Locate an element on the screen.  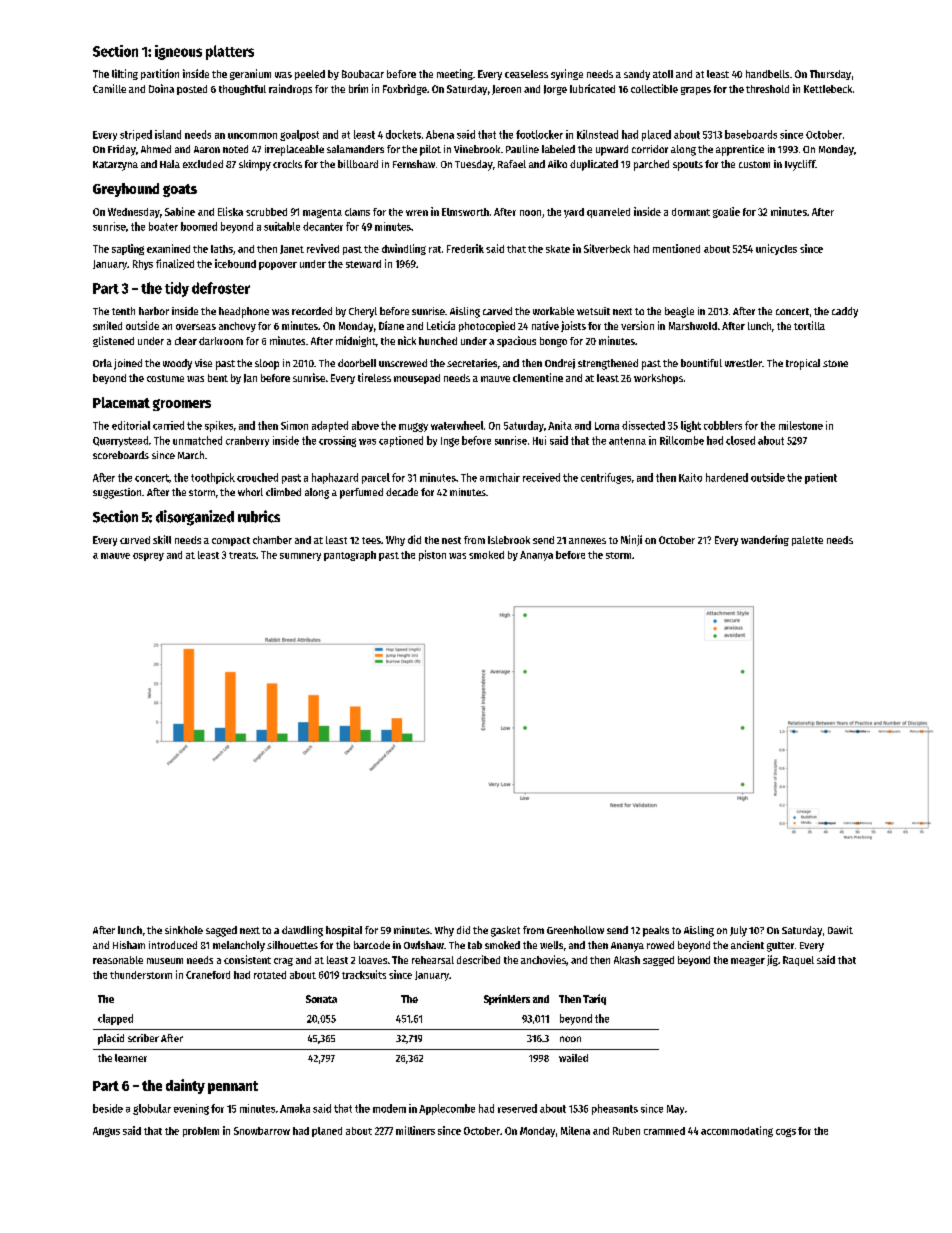
Milena is located at coordinates (575, 1130).
